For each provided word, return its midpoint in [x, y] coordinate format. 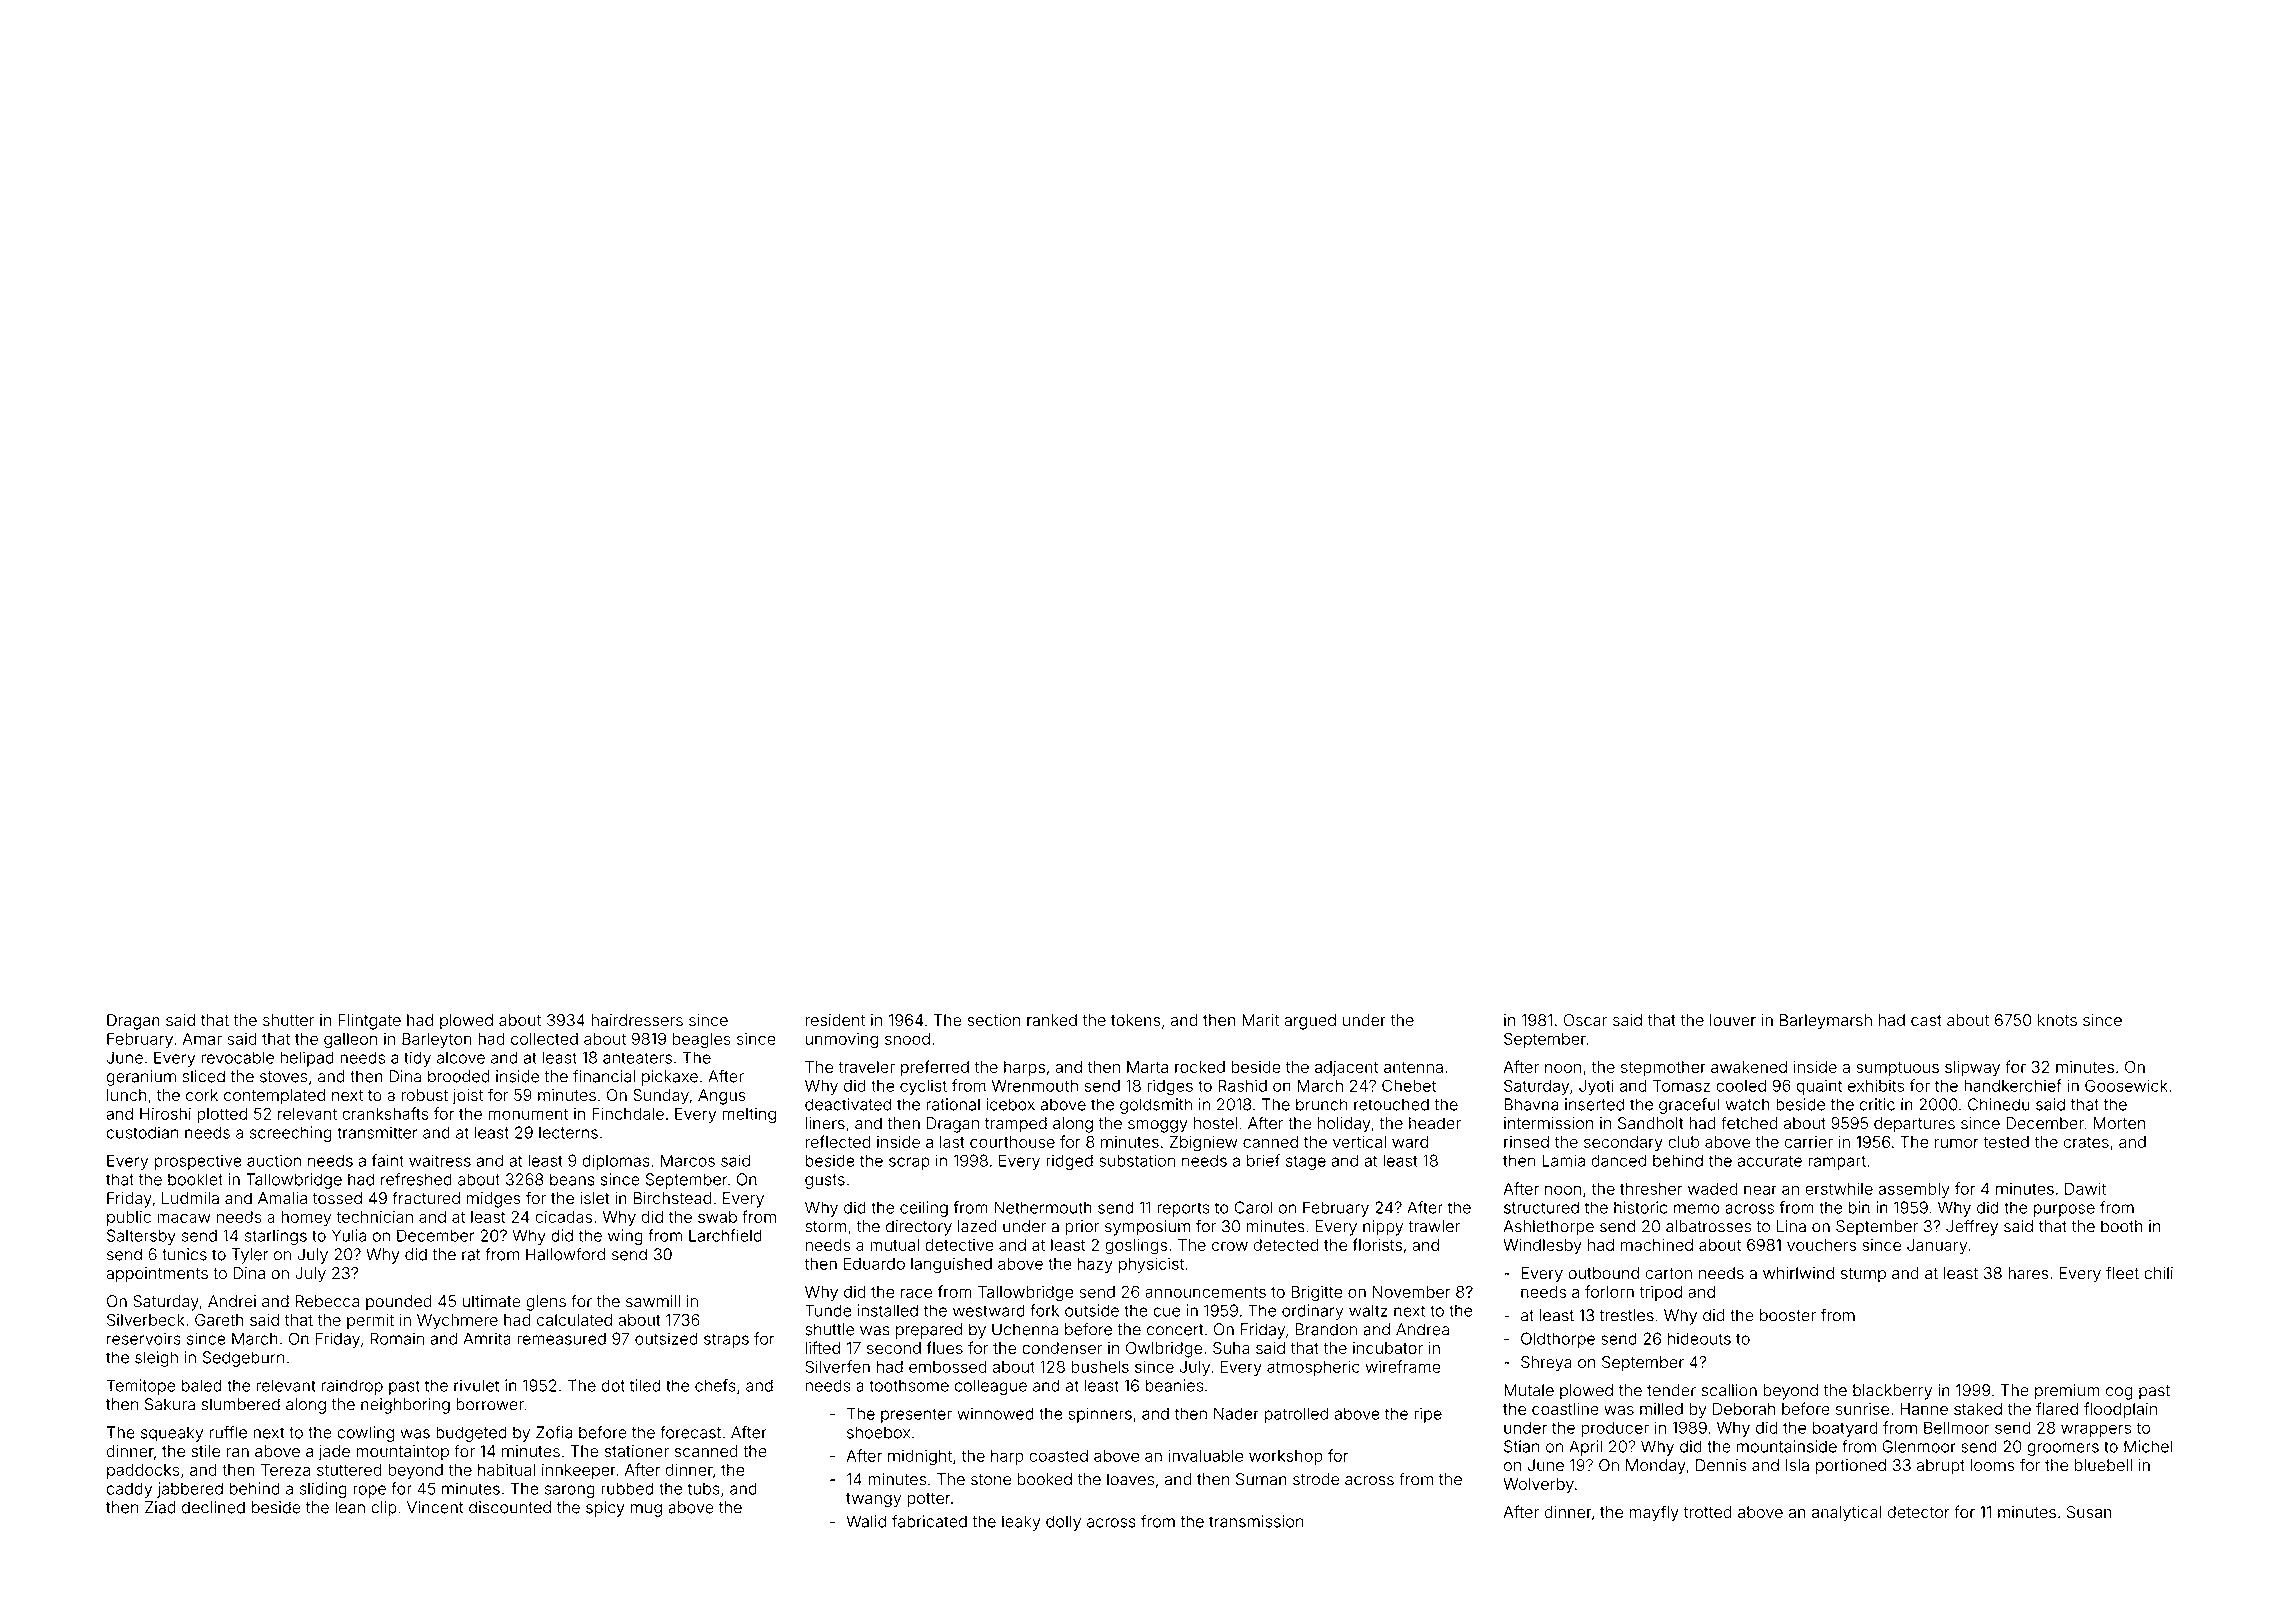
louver [1733, 1020]
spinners [1100, 1415]
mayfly [1654, 1513]
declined [213, 1507]
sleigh [156, 1359]
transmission [1256, 1521]
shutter [288, 1020]
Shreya [1546, 1364]
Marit [1260, 1020]
